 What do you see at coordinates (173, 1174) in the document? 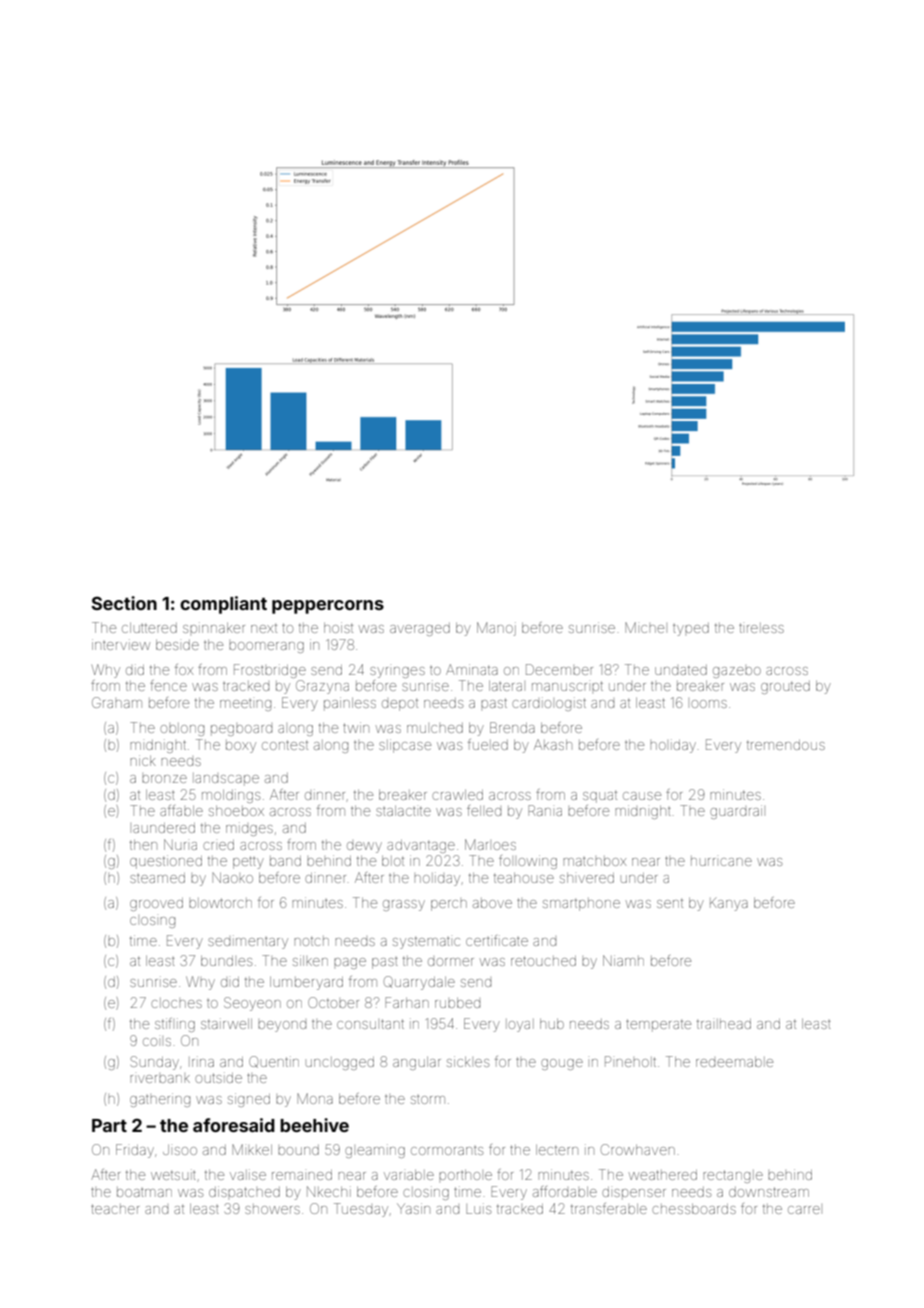
I see `wetsuit` at bounding box center [173, 1174].
